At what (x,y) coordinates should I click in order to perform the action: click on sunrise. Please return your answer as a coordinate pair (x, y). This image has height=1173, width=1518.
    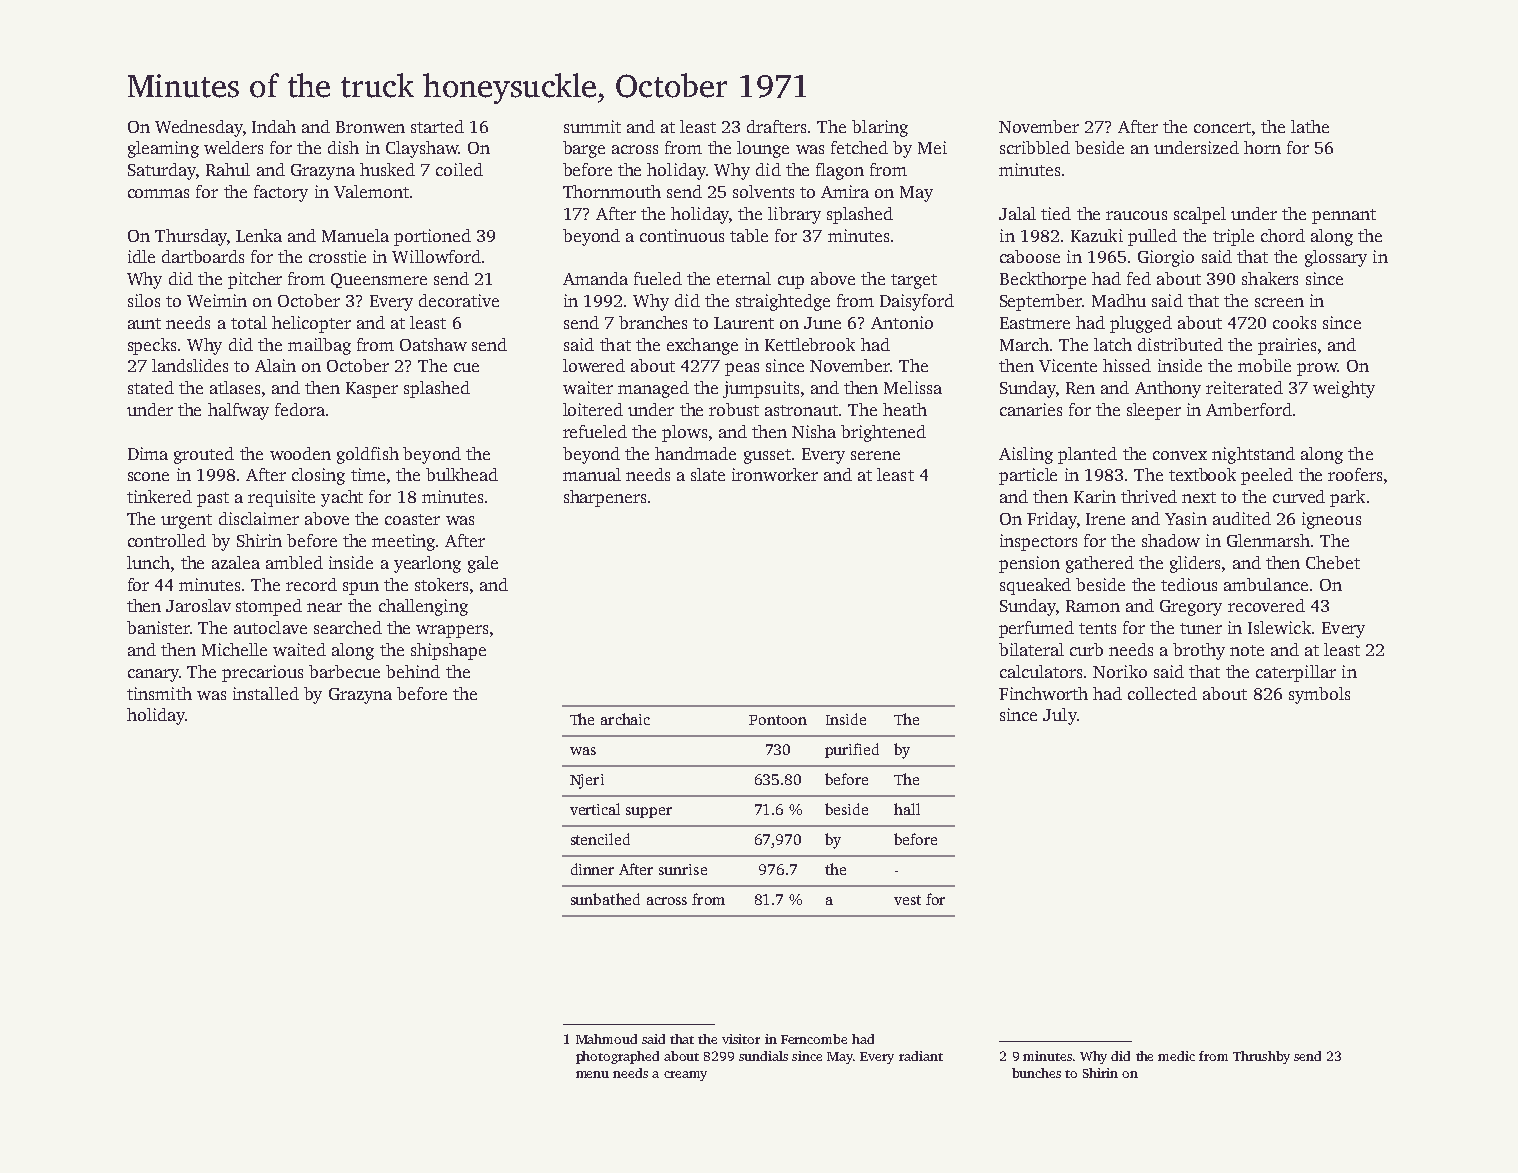
    Looking at the image, I should click on (683, 869).
